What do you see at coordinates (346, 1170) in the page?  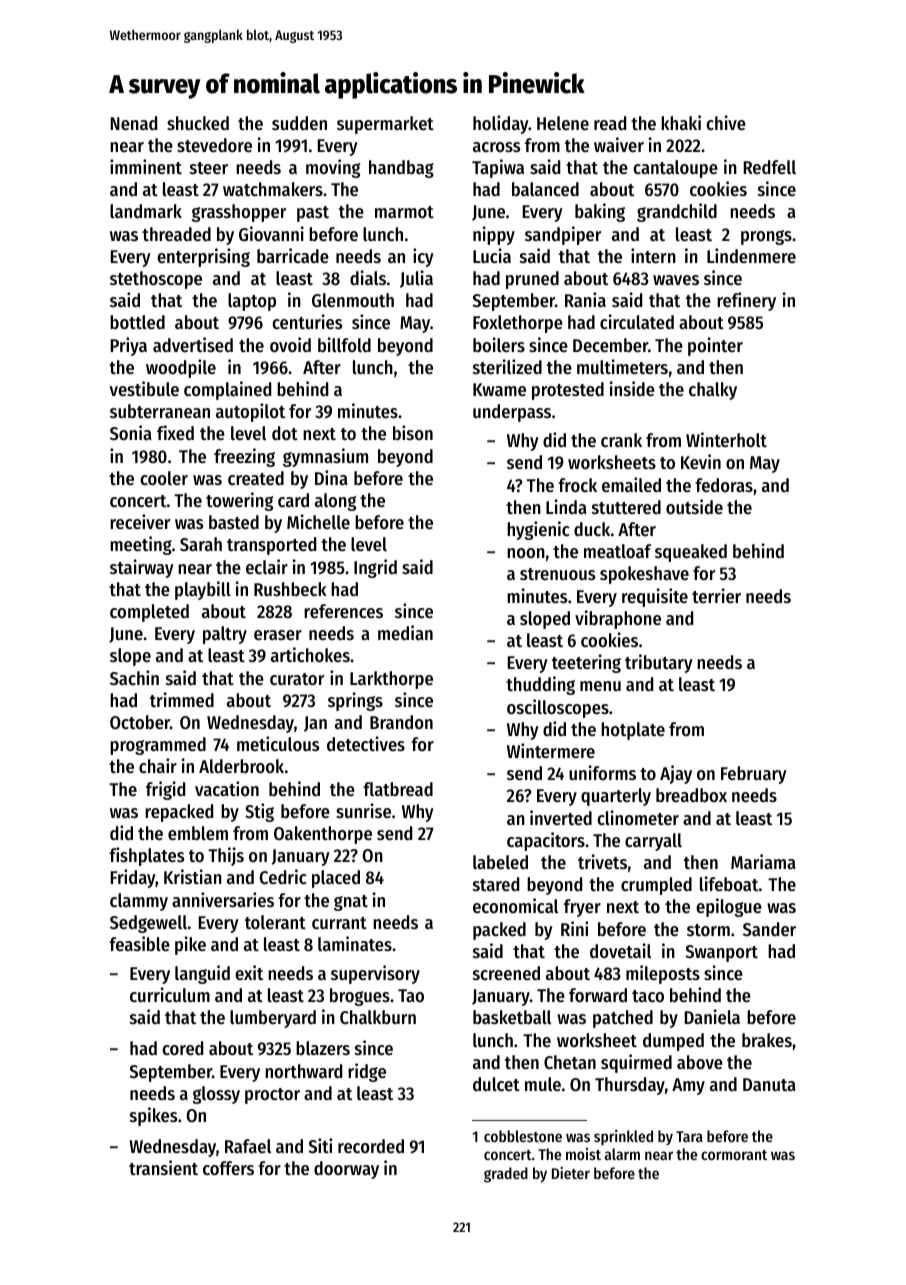 I see `doorway` at bounding box center [346, 1170].
